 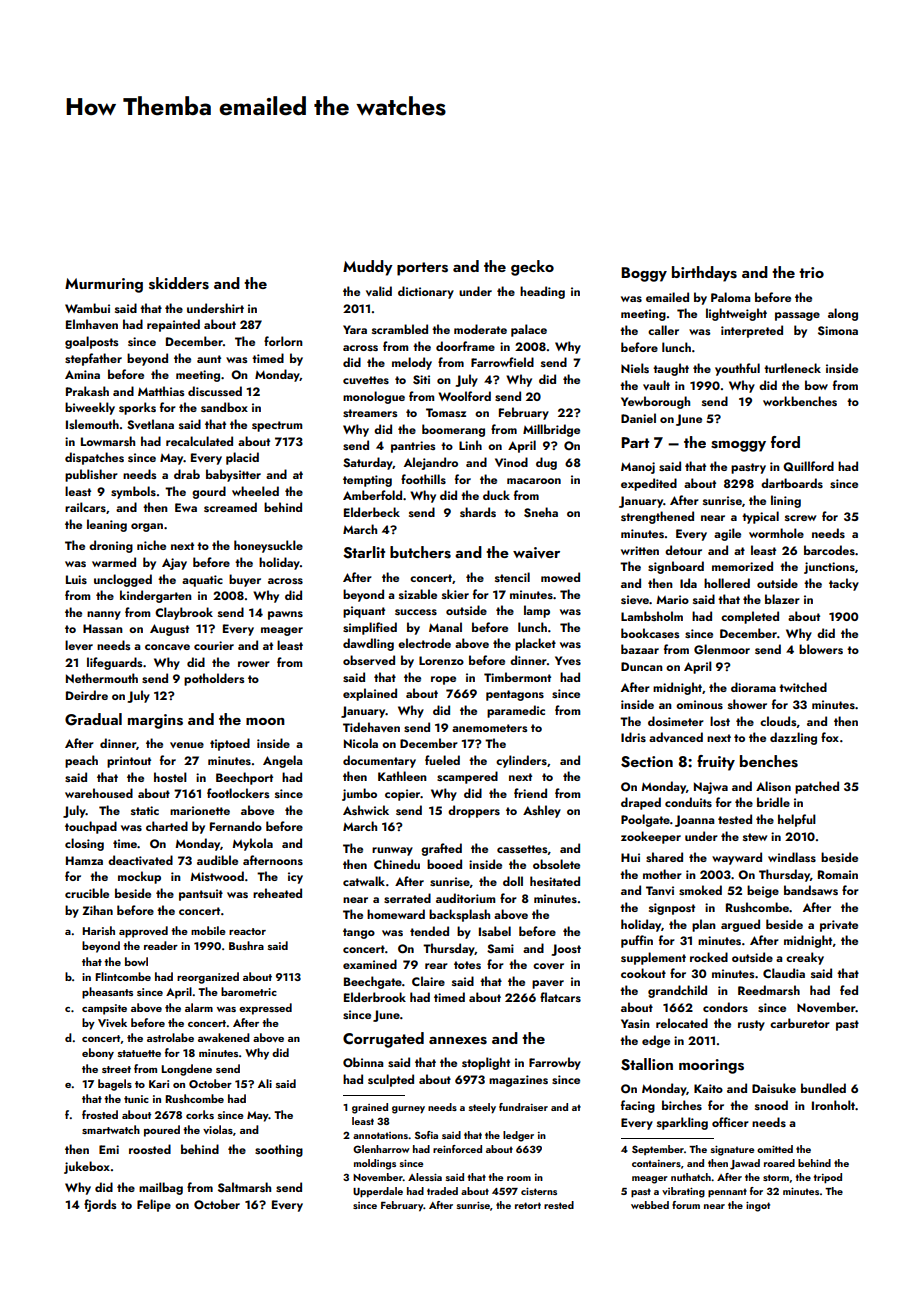 What do you see at coordinates (115, 1085) in the screenshot?
I see `bagels` at bounding box center [115, 1085].
